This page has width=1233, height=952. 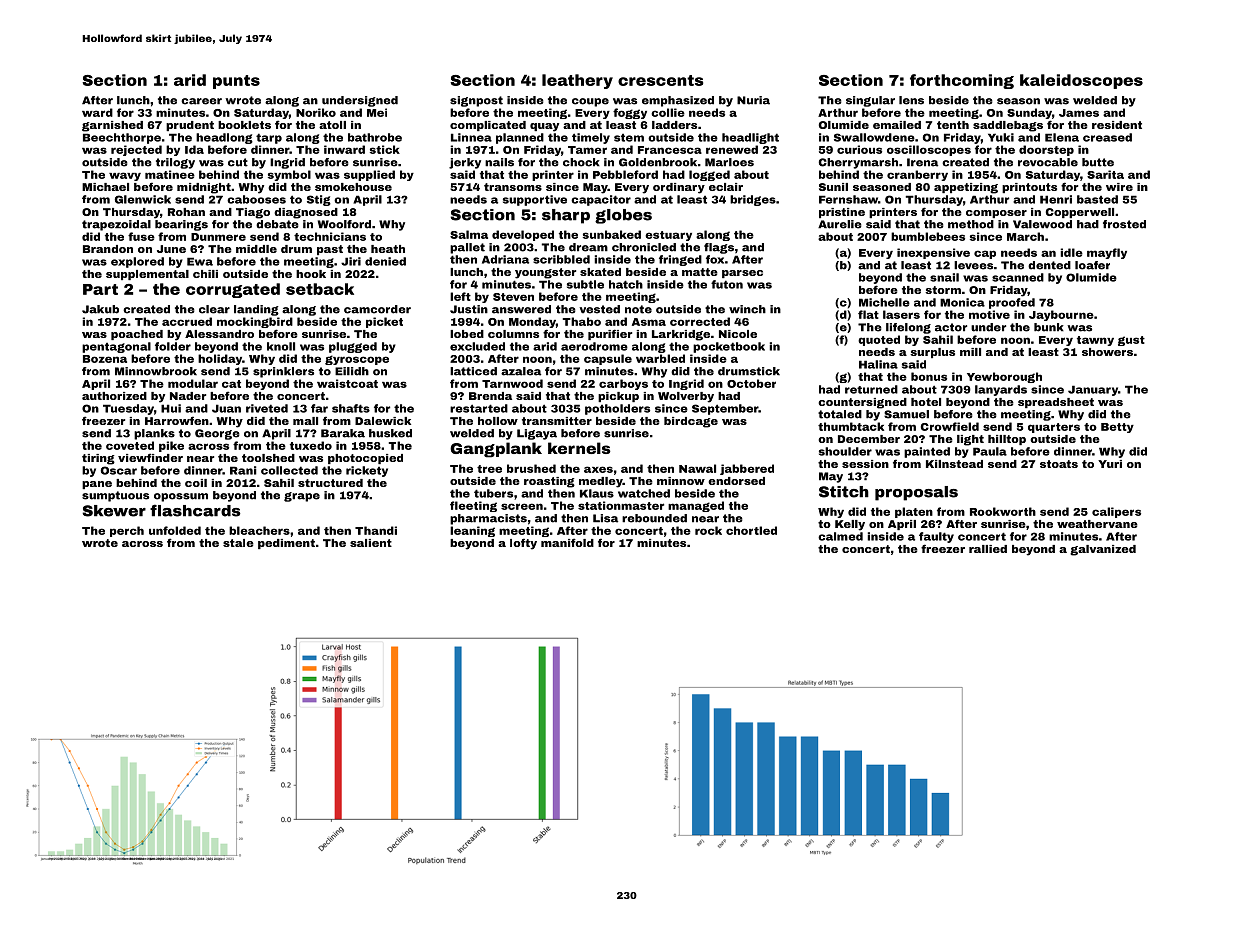 What do you see at coordinates (870, 101) in the page?
I see `singular` at bounding box center [870, 101].
